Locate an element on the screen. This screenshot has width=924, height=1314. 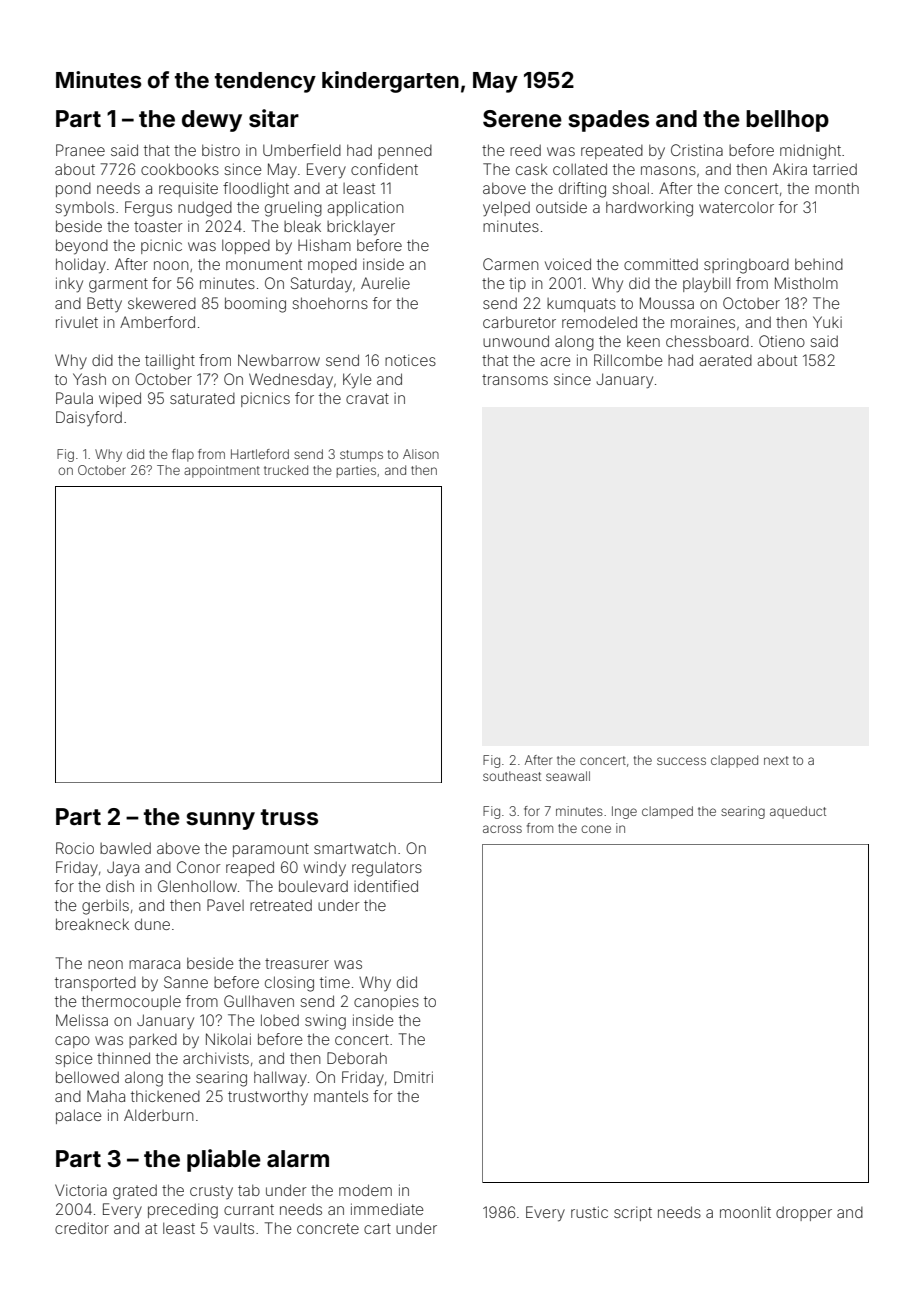
Rocio is located at coordinates (75, 848).
